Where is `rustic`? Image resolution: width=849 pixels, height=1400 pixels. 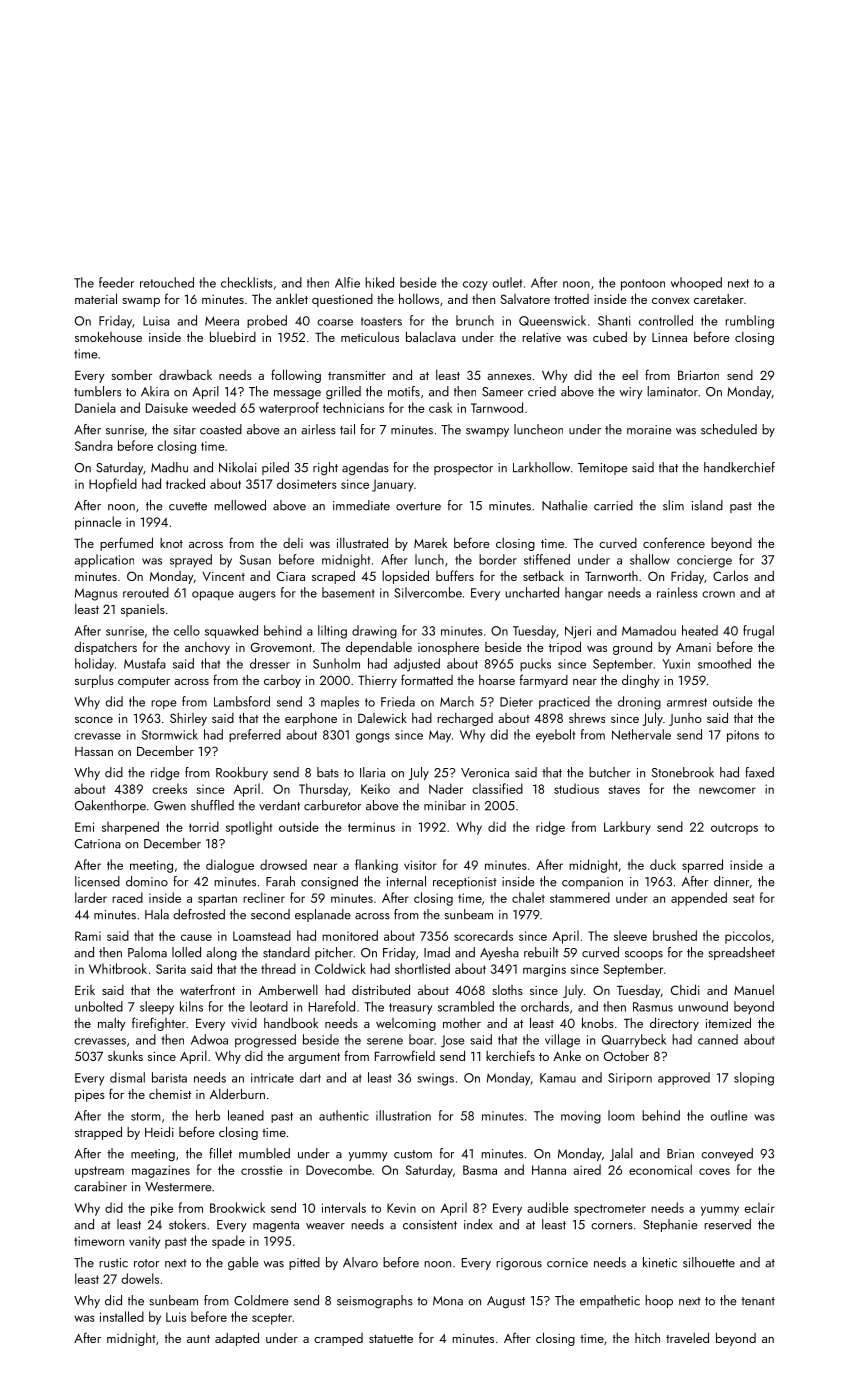
rustic is located at coordinates (113, 1263).
